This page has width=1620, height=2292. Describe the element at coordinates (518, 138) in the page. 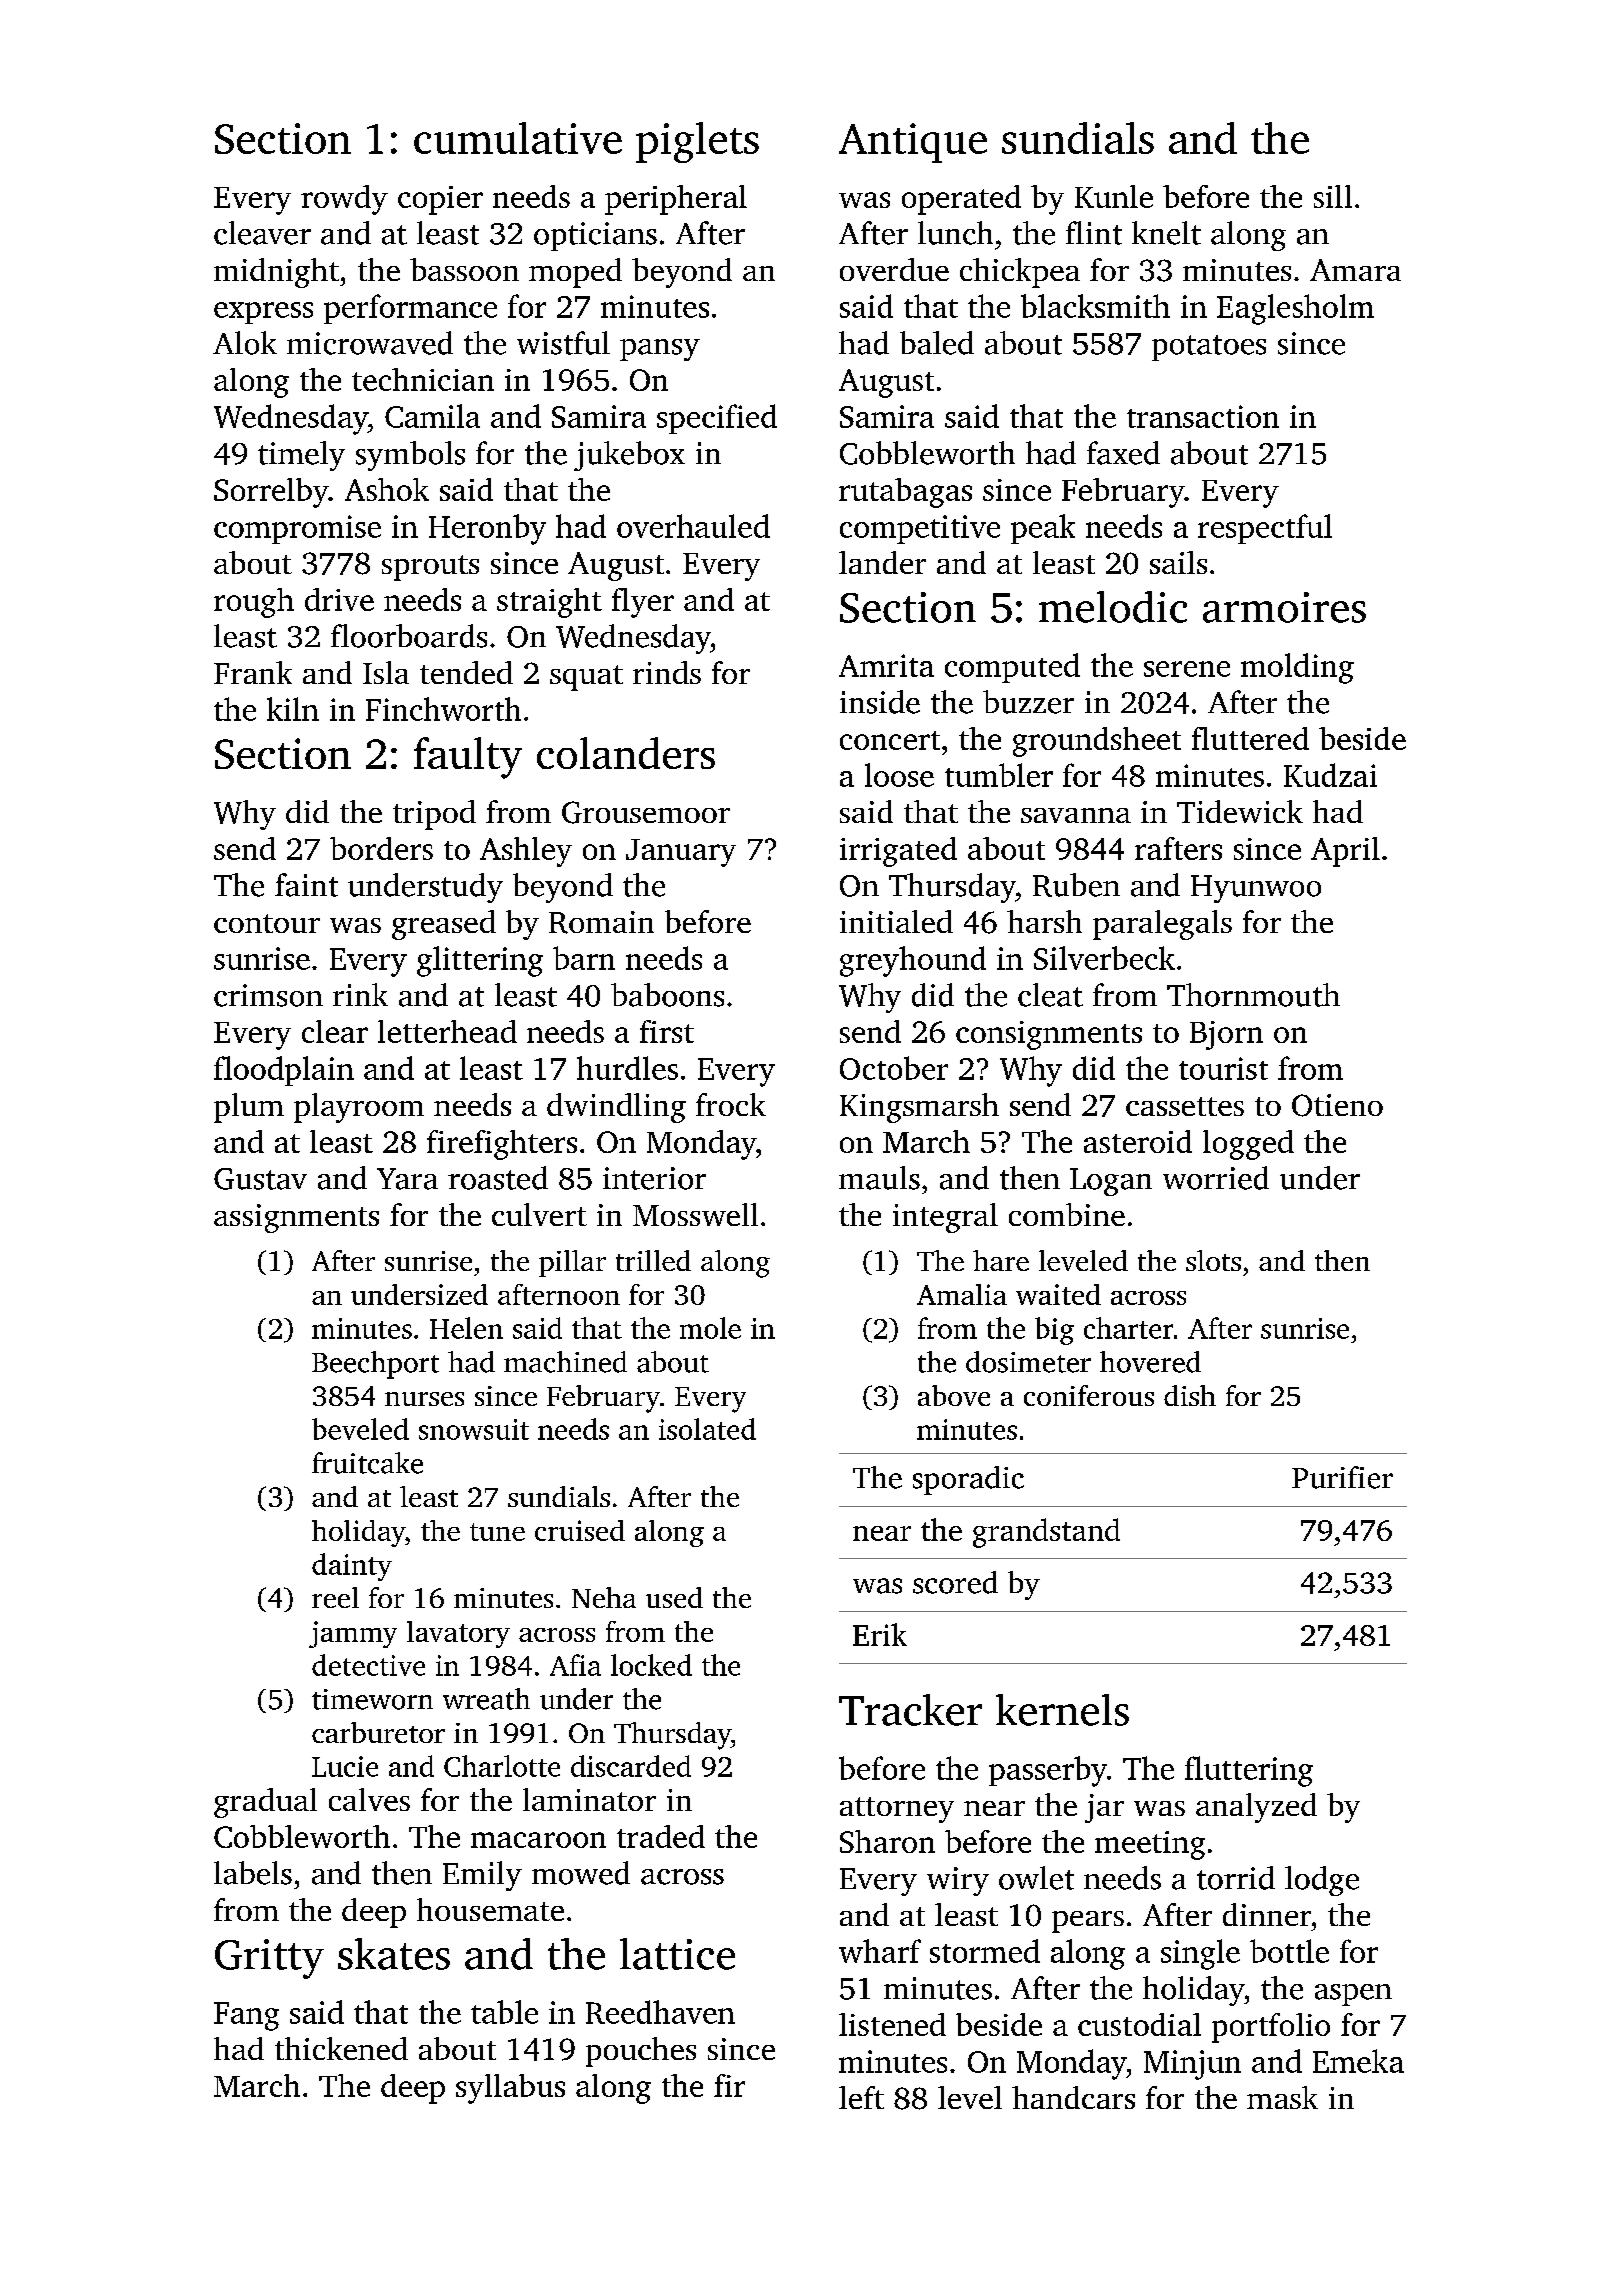

I see `cumulative` at that location.
